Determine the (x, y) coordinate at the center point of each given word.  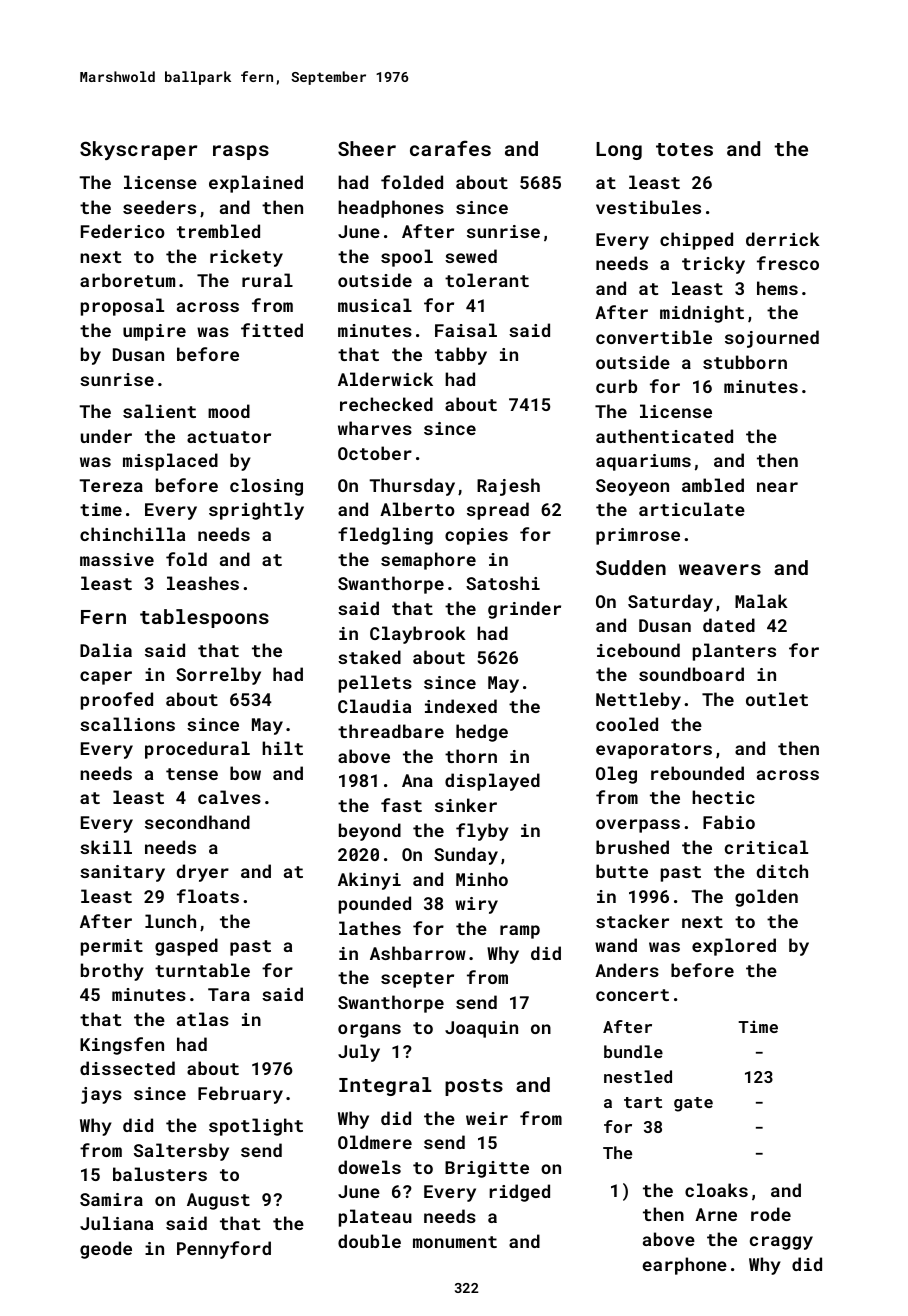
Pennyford (224, 1250)
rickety (246, 258)
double (369, 1241)
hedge (482, 733)
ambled (713, 485)
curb (616, 386)
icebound (638, 650)
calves (229, 797)
